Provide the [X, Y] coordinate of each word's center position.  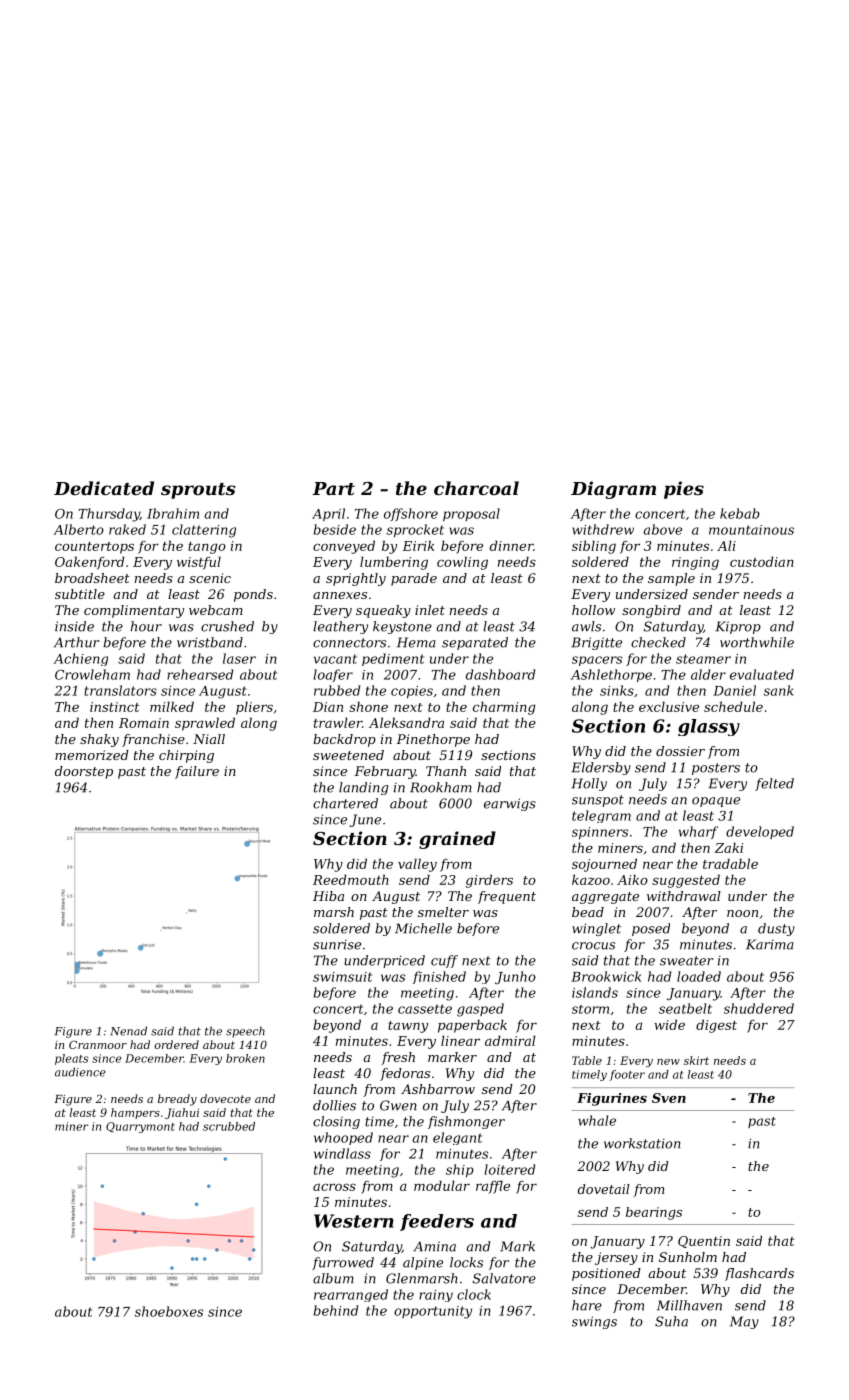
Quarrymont [140, 1127]
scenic [210, 578]
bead [588, 912]
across [334, 1187]
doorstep [84, 772]
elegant [457, 1138]
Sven [669, 1098]
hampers [135, 1113]
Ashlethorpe [611, 675]
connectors [349, 643]
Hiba [328, 896]
